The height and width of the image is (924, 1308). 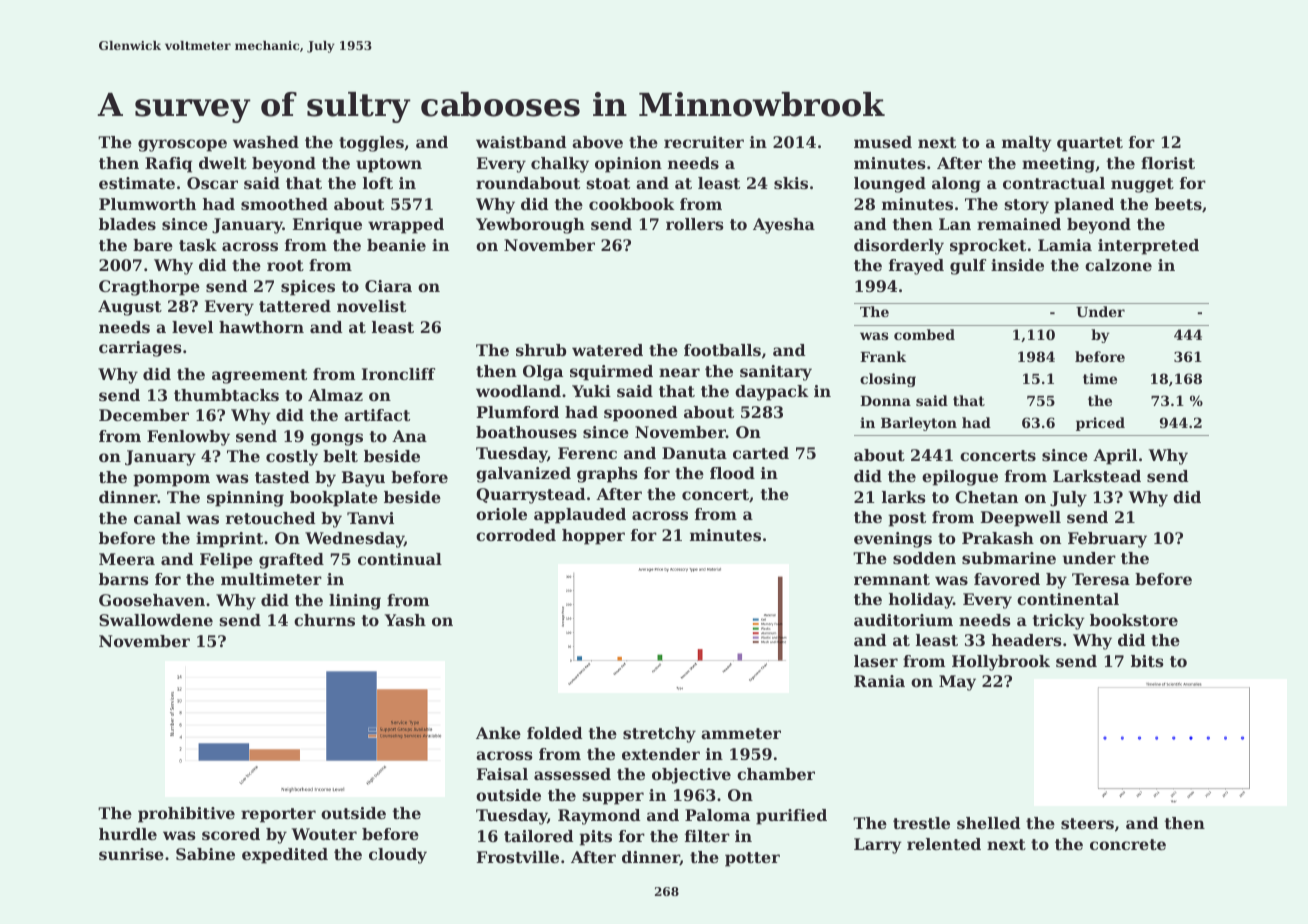 What do you see at coordinates (1027, 144) in the image?
I see `malty` at bounding box center [1027, 144].
